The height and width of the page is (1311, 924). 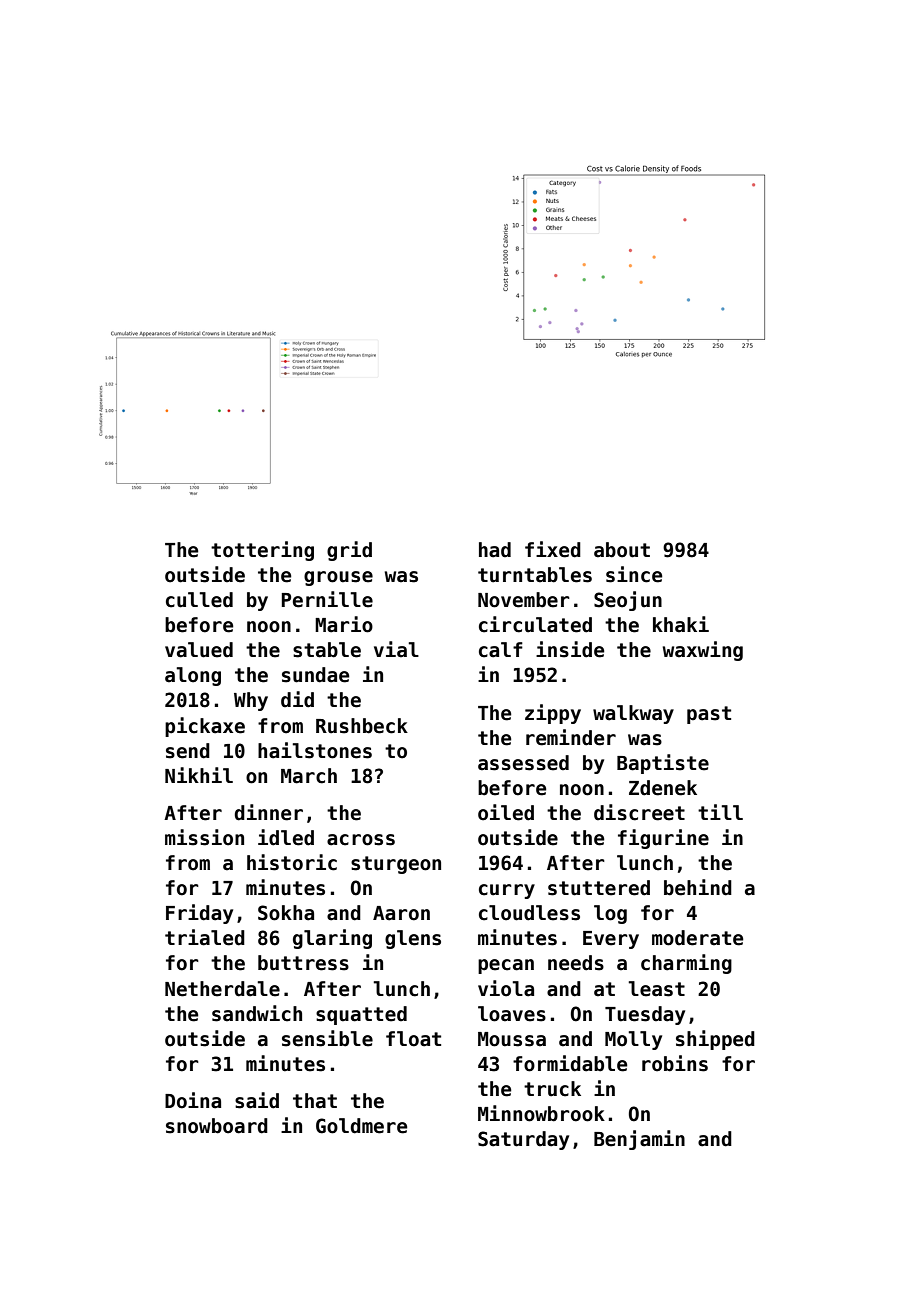 I want to click on Sokha, so click(x=286, y=913).
